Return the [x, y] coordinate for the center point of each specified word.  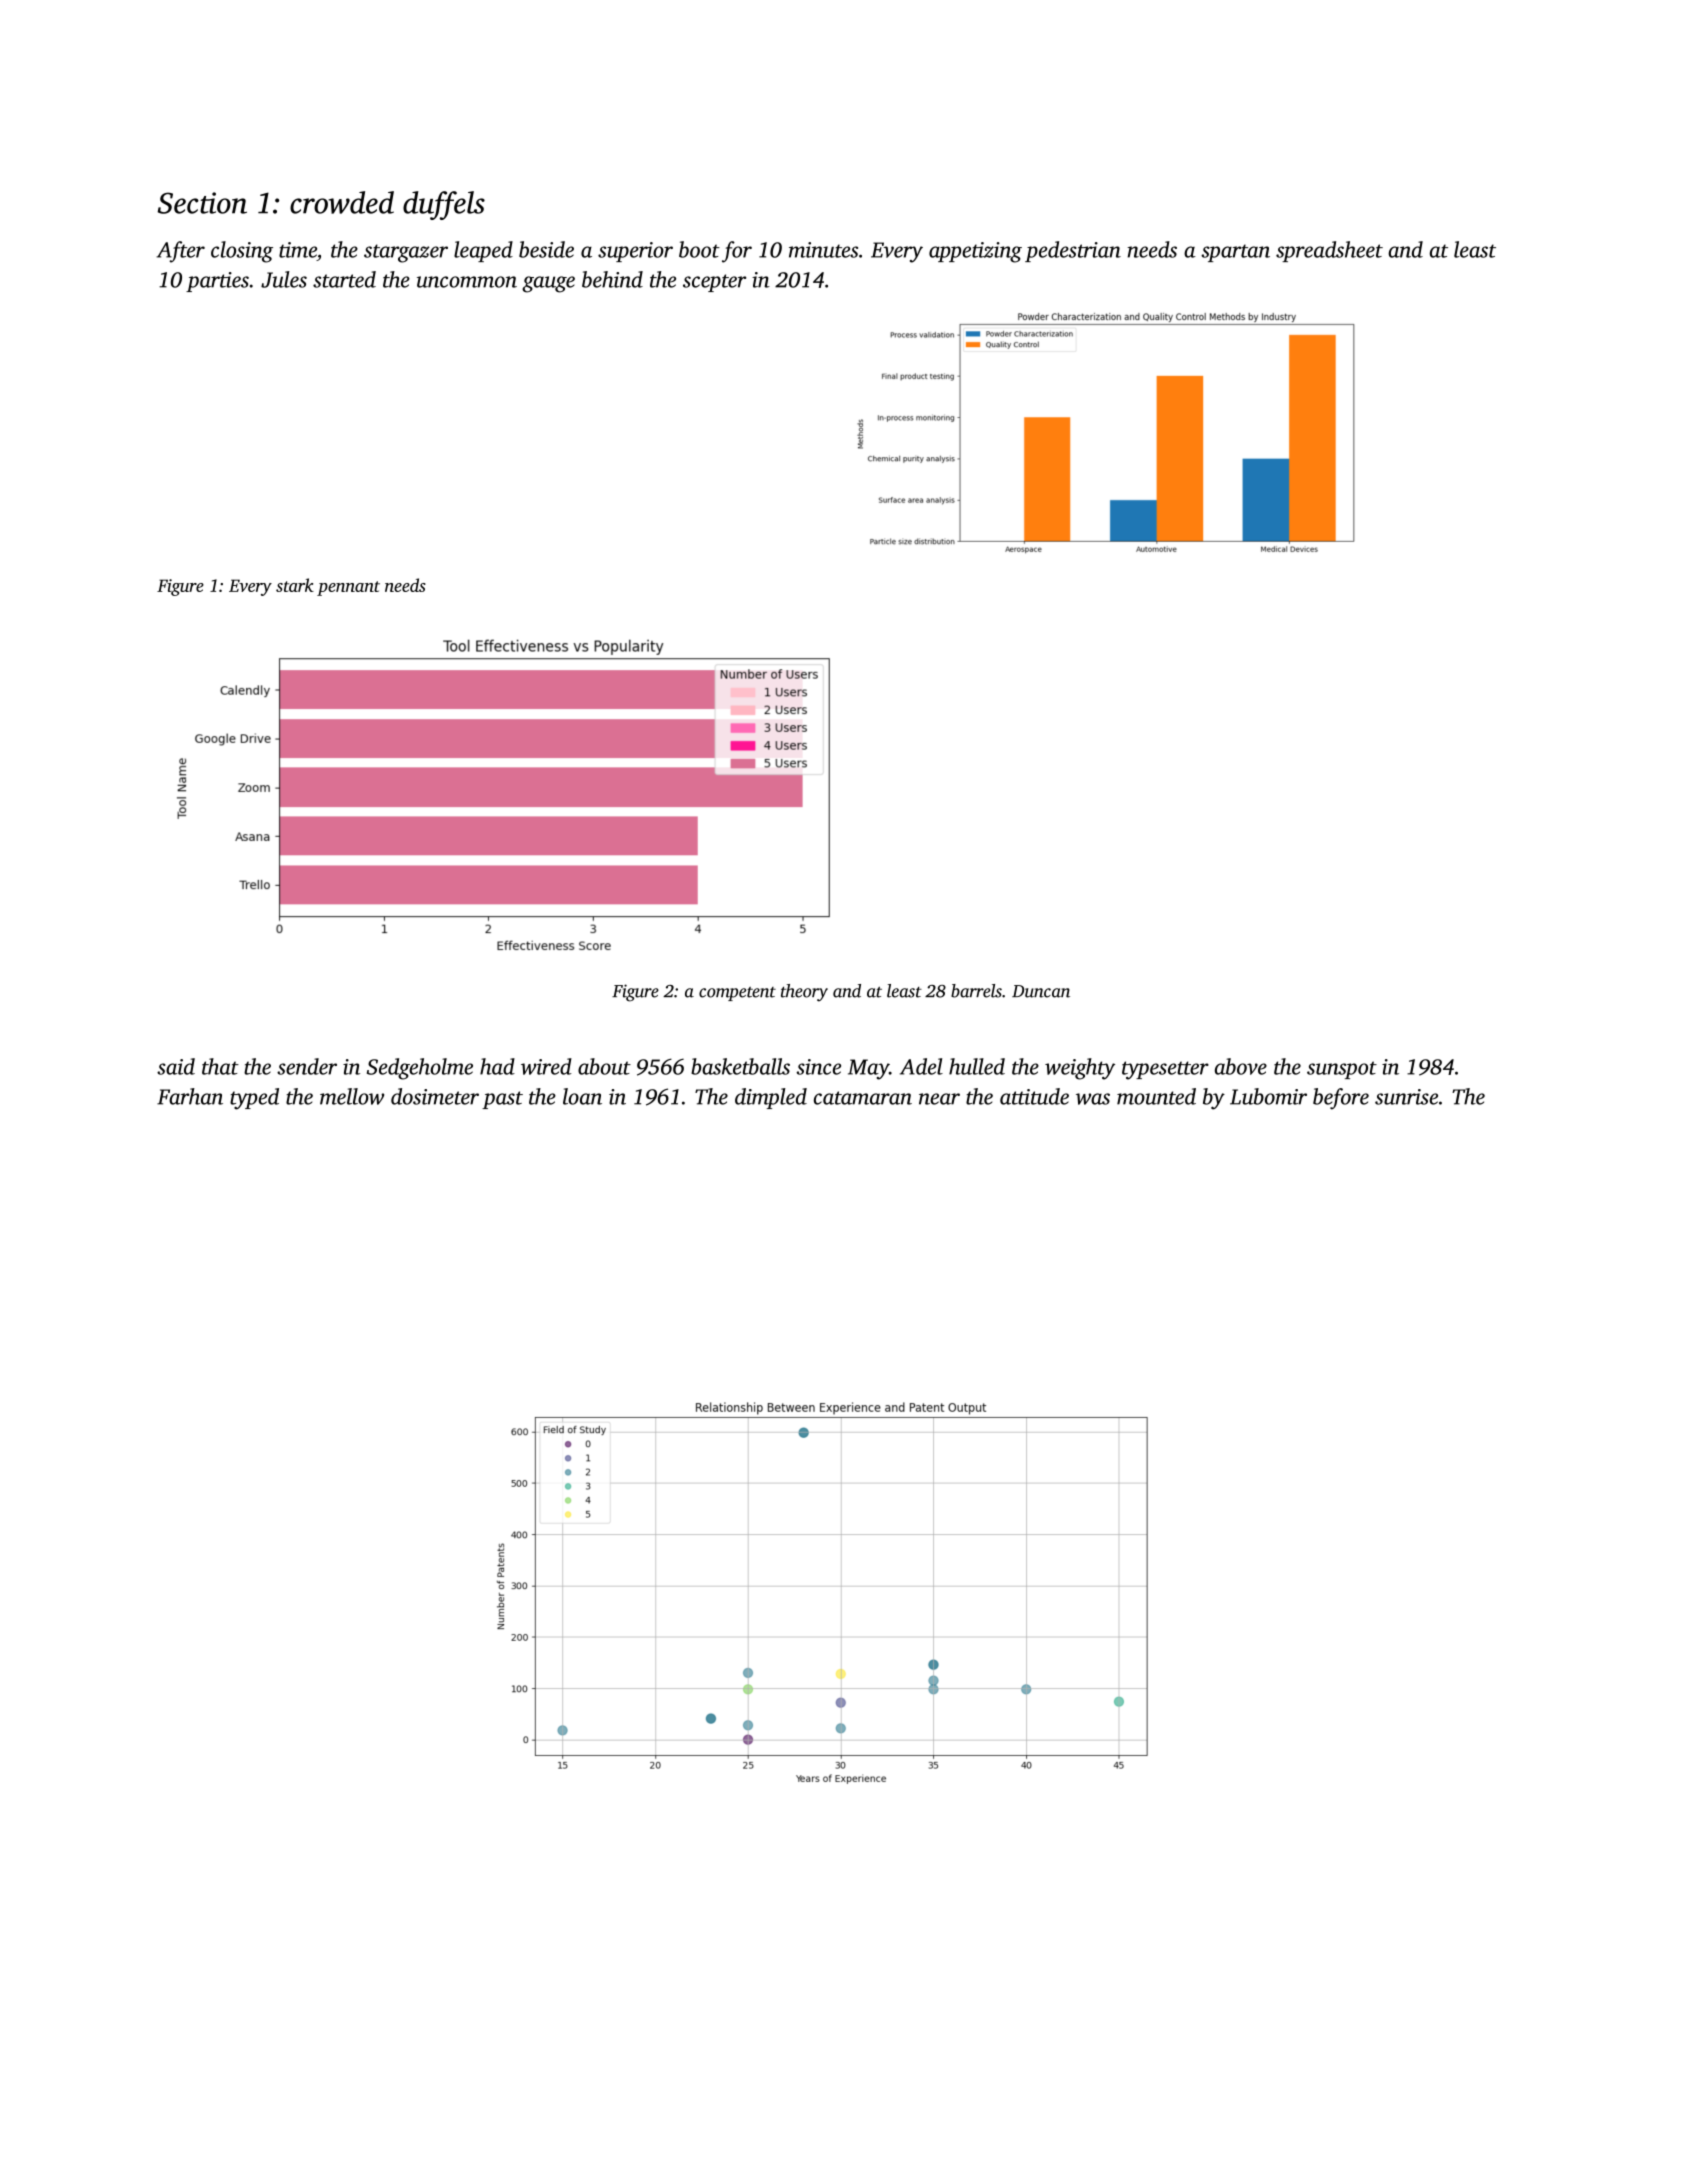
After [181, 252]
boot [699, 249]
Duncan [1041, 991]
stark [295, 585]
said [176, 1066]
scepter [714, 283]
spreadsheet [1329, 251]
